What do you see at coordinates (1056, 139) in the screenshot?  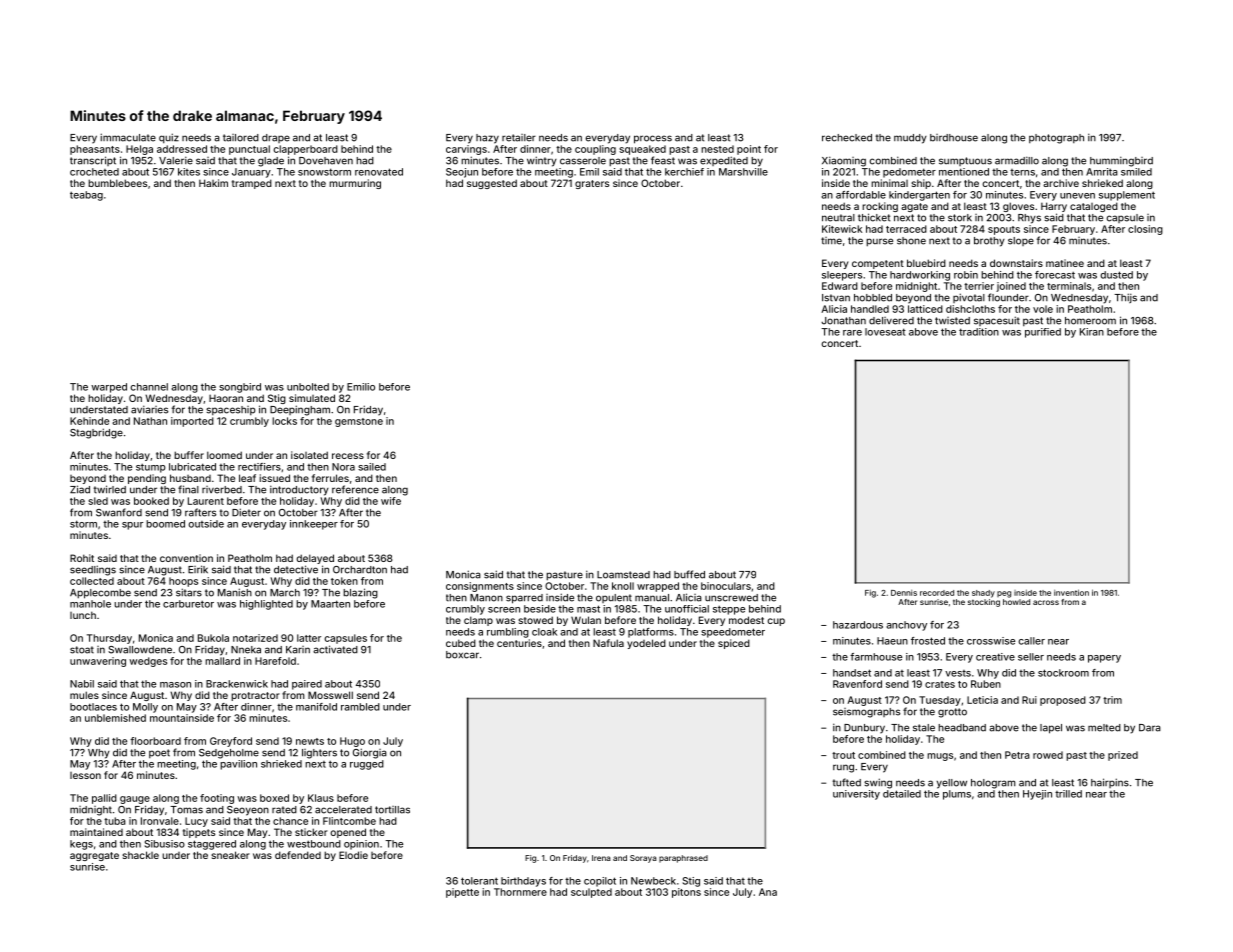 I see `photograph` at bounding box center [1056, 139].
